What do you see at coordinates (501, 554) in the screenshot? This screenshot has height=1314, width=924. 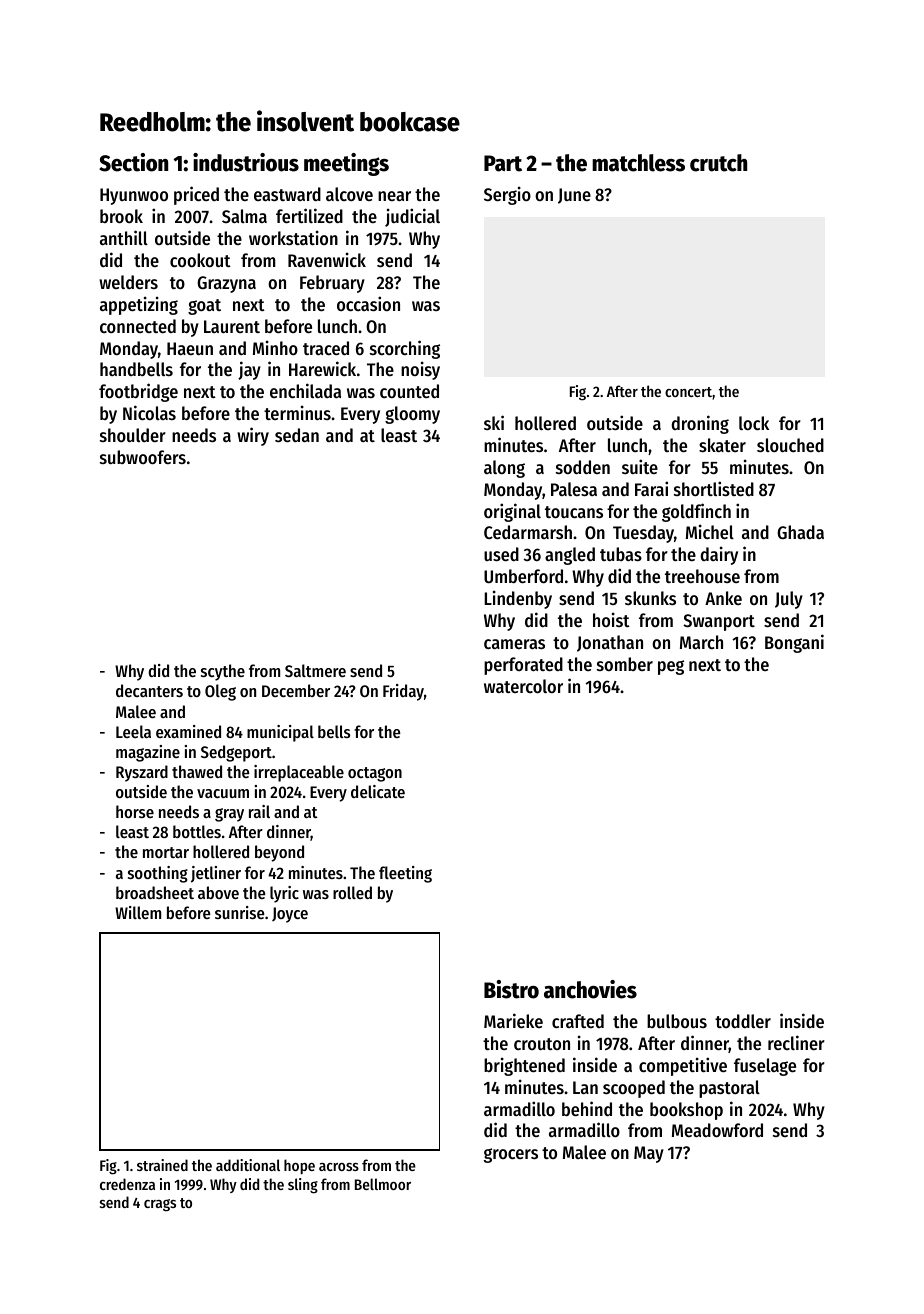 I see `used` at bounding box center [501, 554].
